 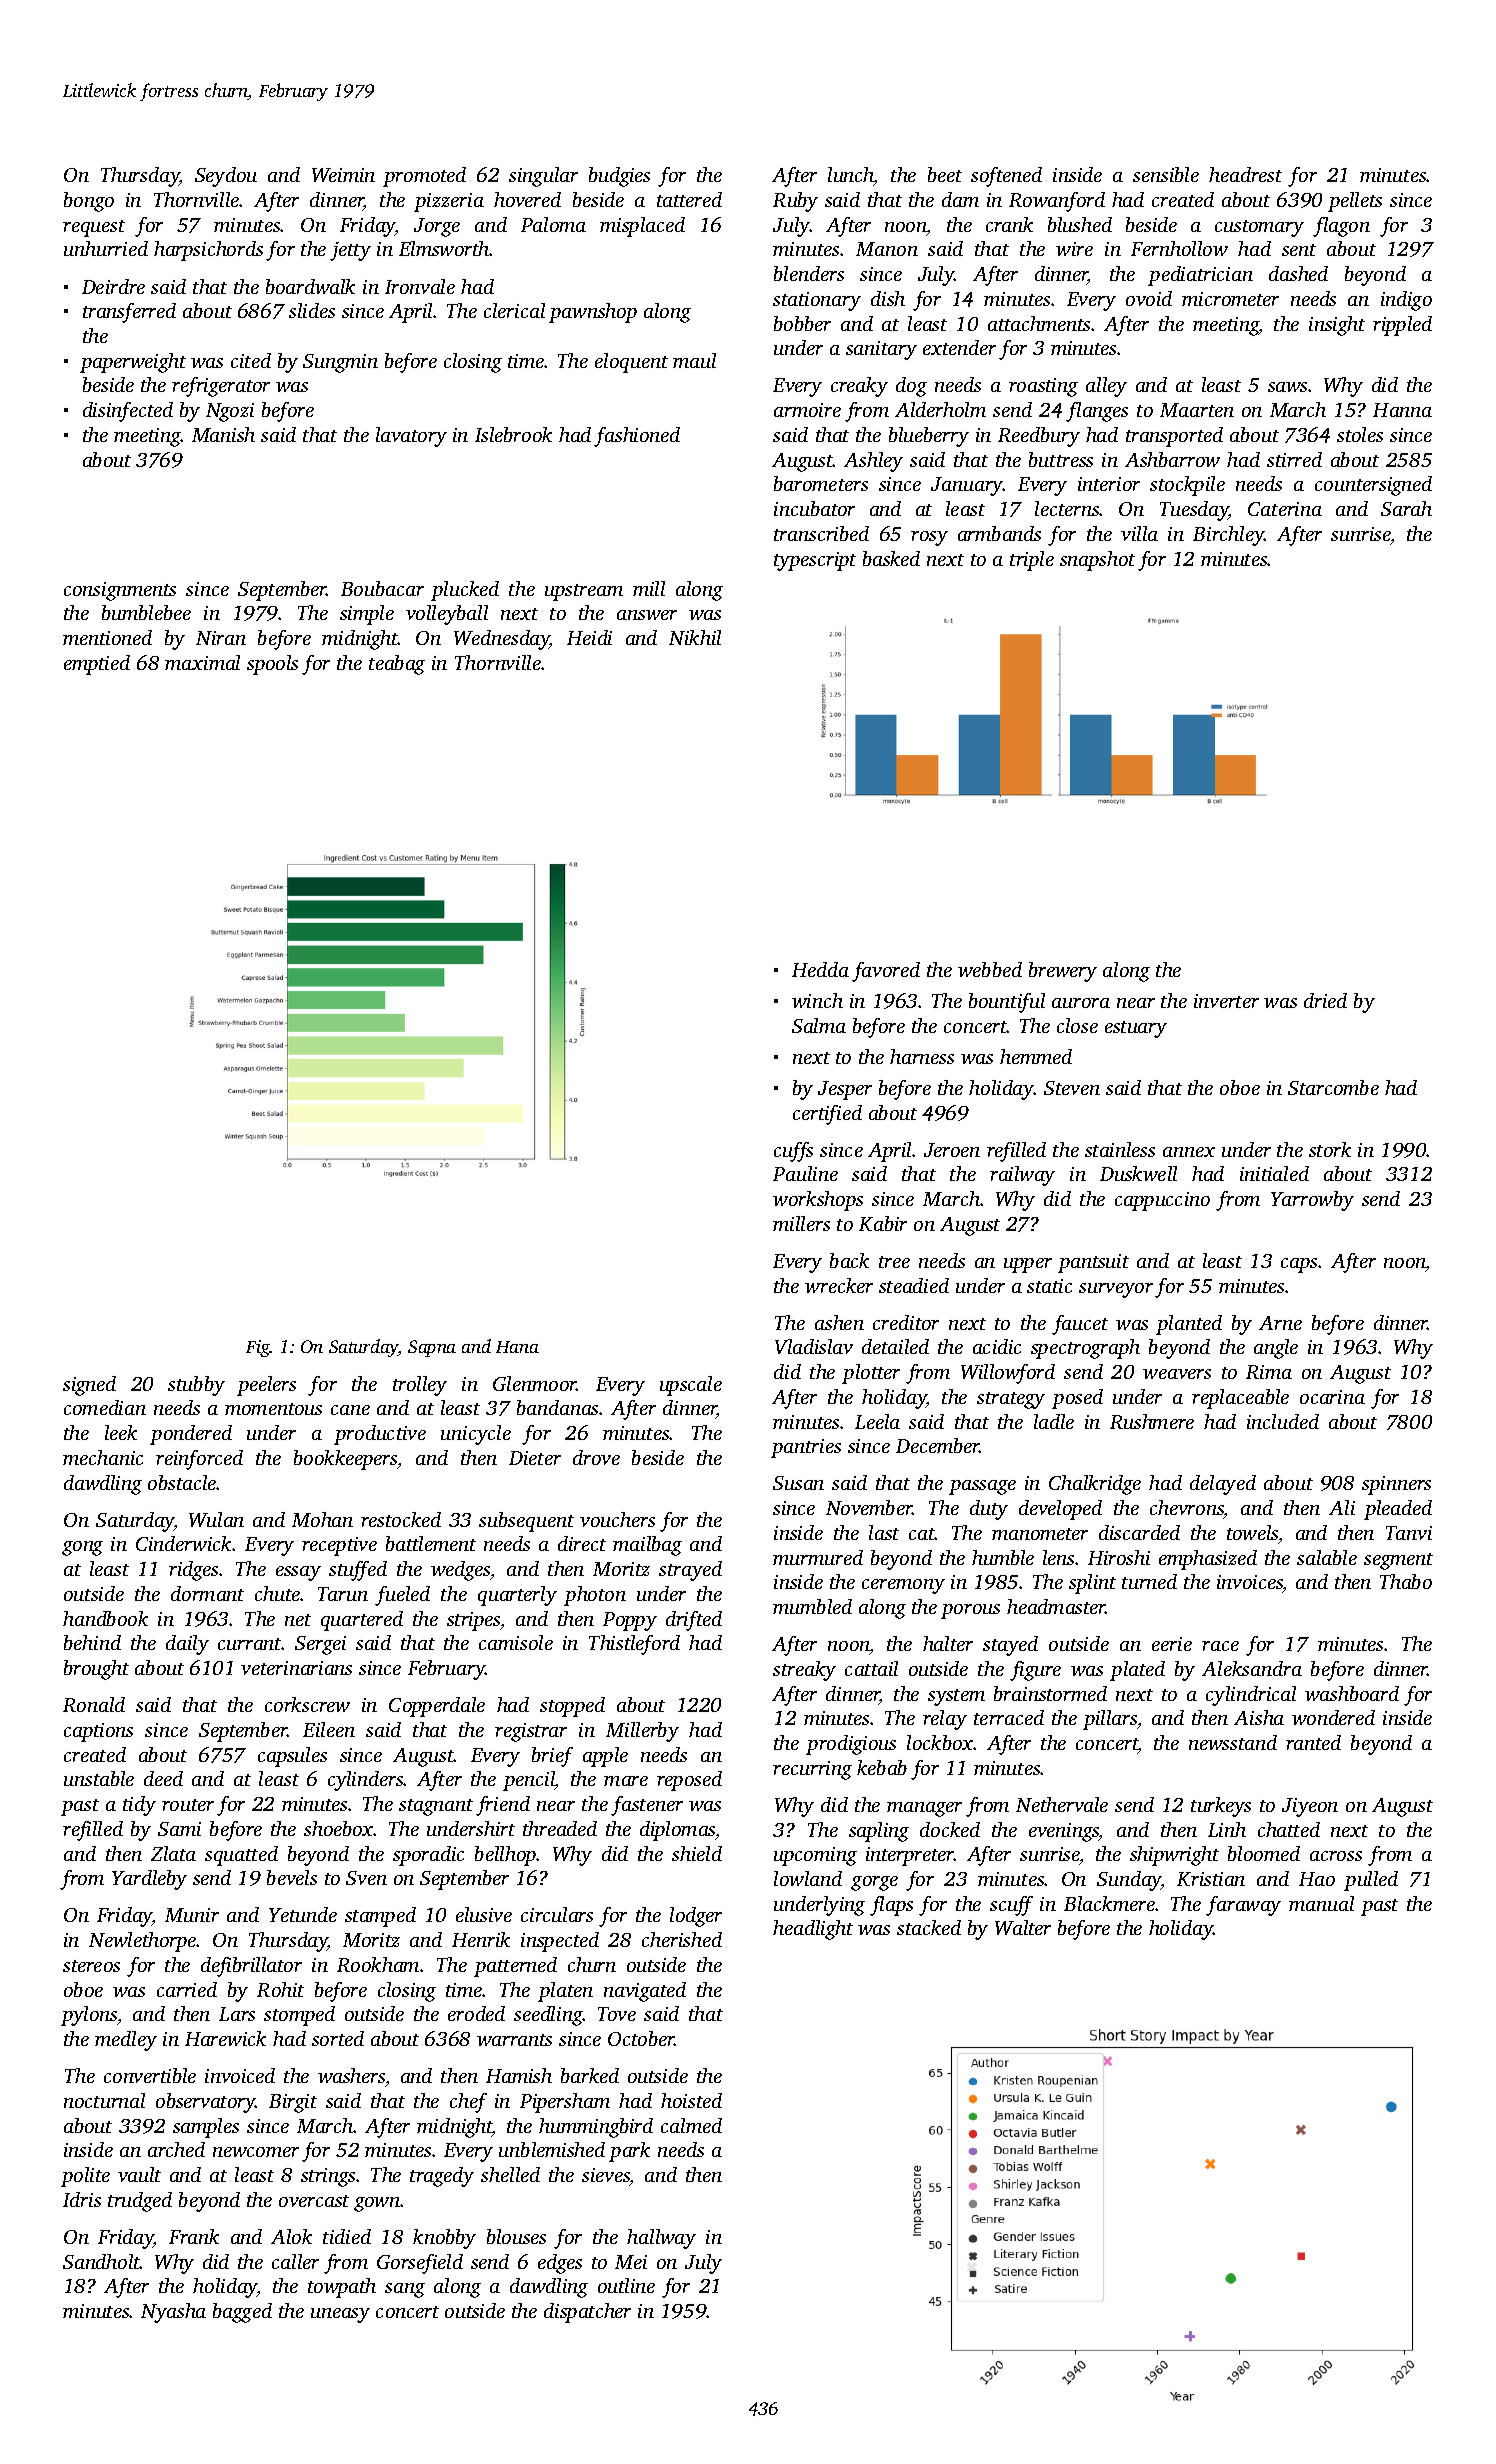 What do you see at coordinates (397, 665) in the image?
I see `teabag` at bounding box center [397, 665].
